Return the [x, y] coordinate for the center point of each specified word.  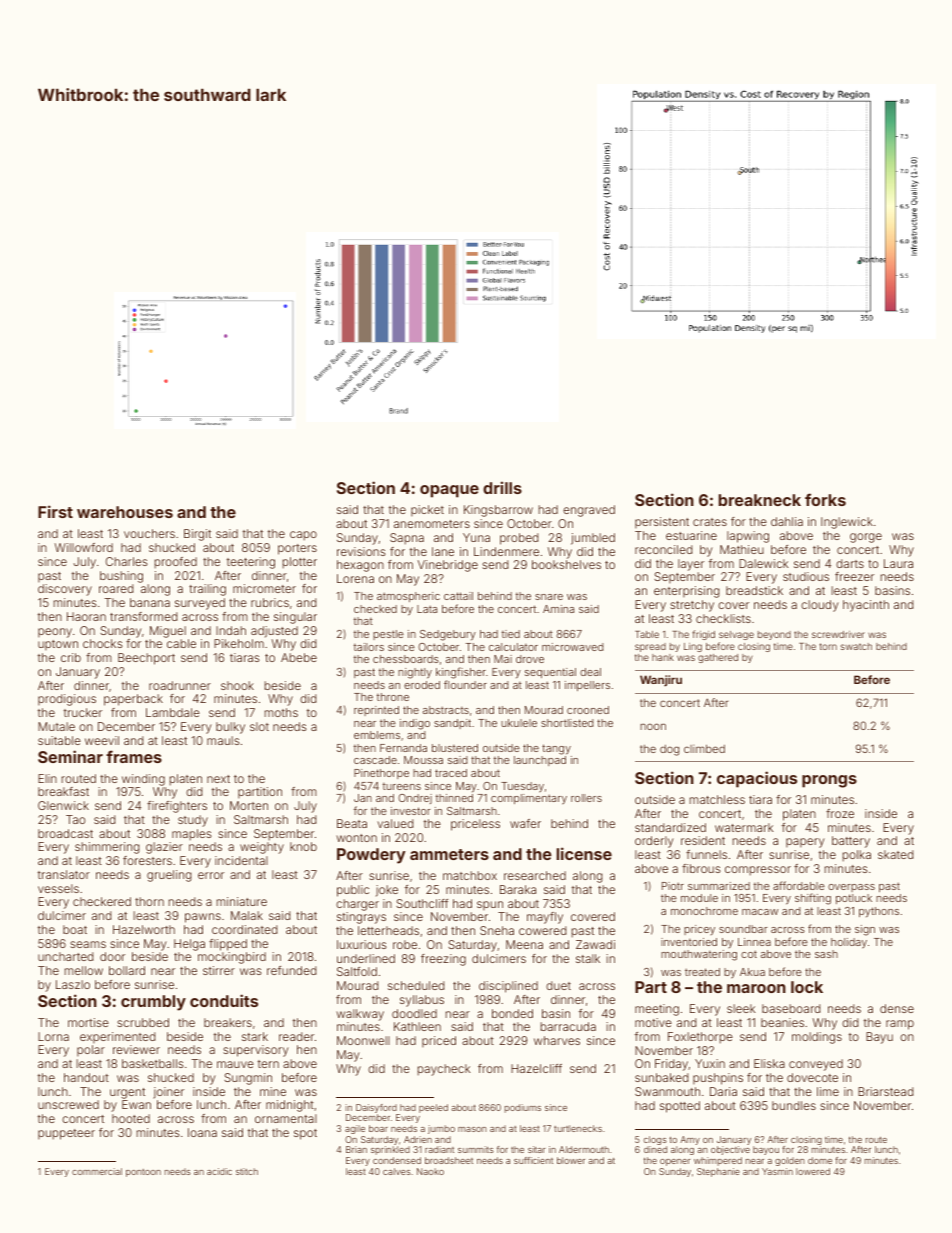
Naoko [430, 1171]
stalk [588, 958]
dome [820, 1160]
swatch [856, 646]
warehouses [125, 512]
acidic [219, 1171]
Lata [427, 609]
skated [896, 854]
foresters [147, 860]
